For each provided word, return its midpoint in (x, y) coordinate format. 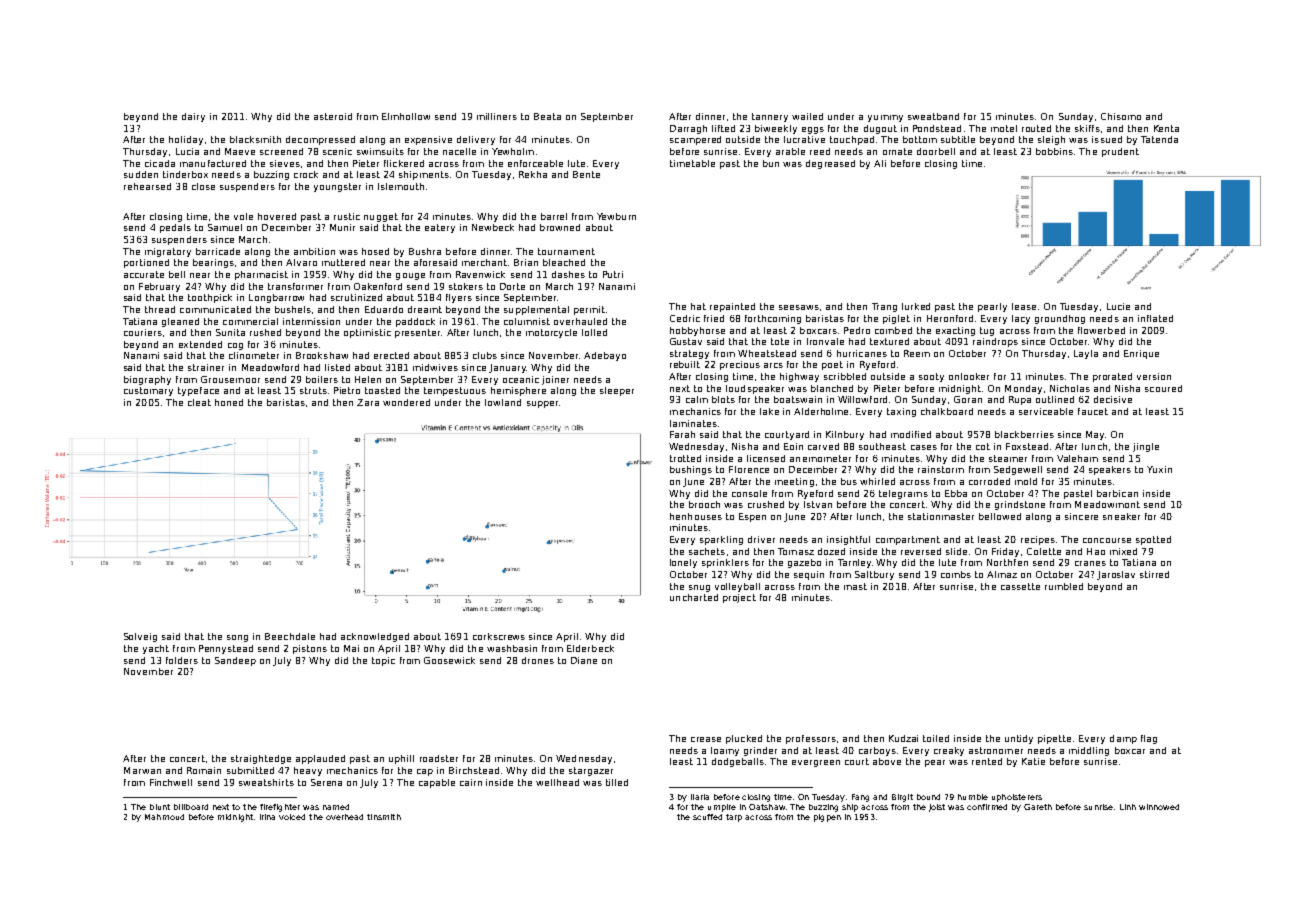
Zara (368, 402)
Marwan (142, 770)
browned (560, 227)
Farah (682, 434)
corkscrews (499, 636)
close (203, 186)
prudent (1120, 152)
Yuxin (1159, 469)
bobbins (1054, 151)
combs (956, 574)
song (237, 638)
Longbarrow (276, 298)
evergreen (816, 763)
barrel (554, 216)
